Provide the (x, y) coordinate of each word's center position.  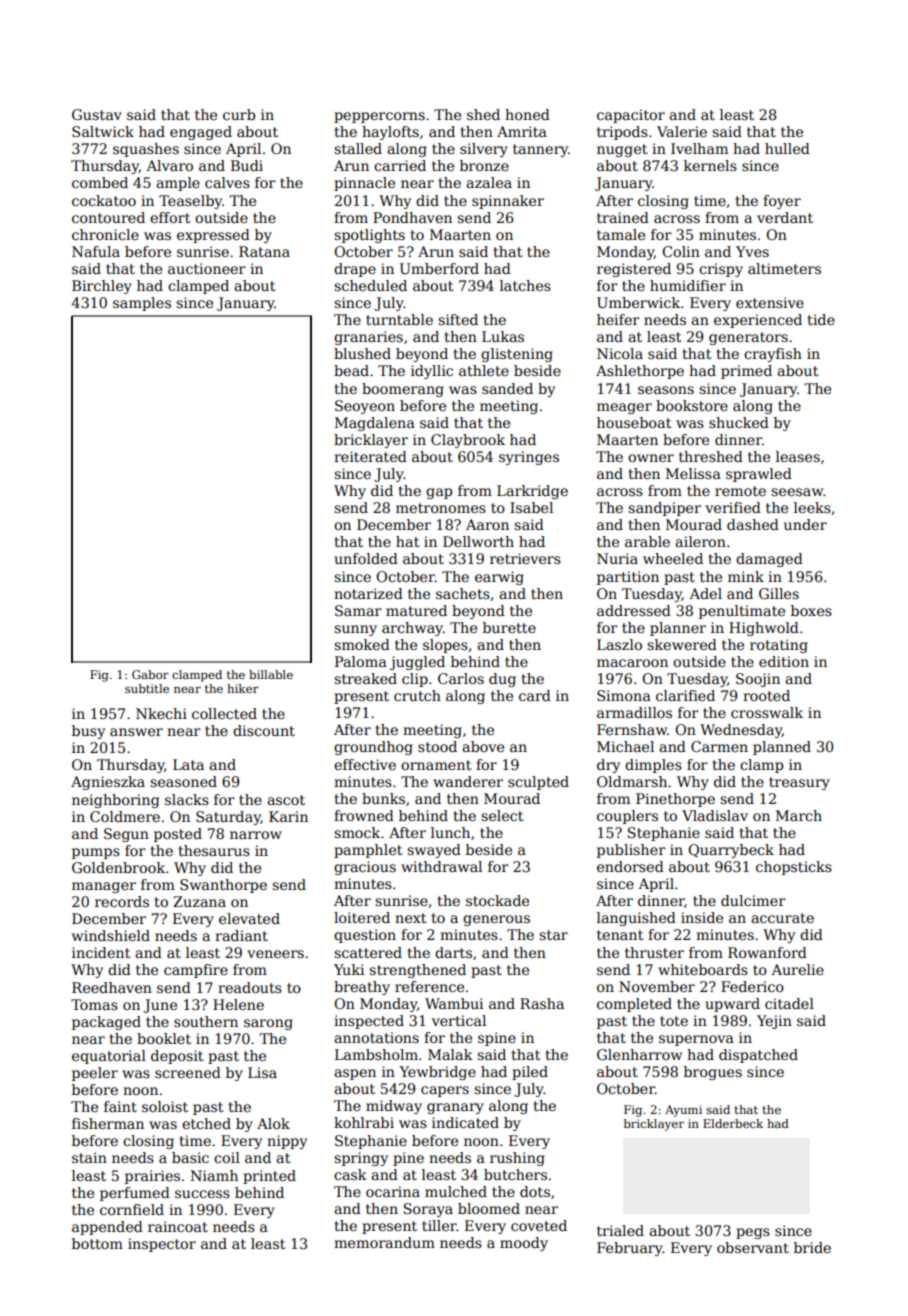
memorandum (384, 1242)
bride (812, 1247)
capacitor (631, 116)
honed (527, 114)
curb (239, 114)
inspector (162, 1245)
